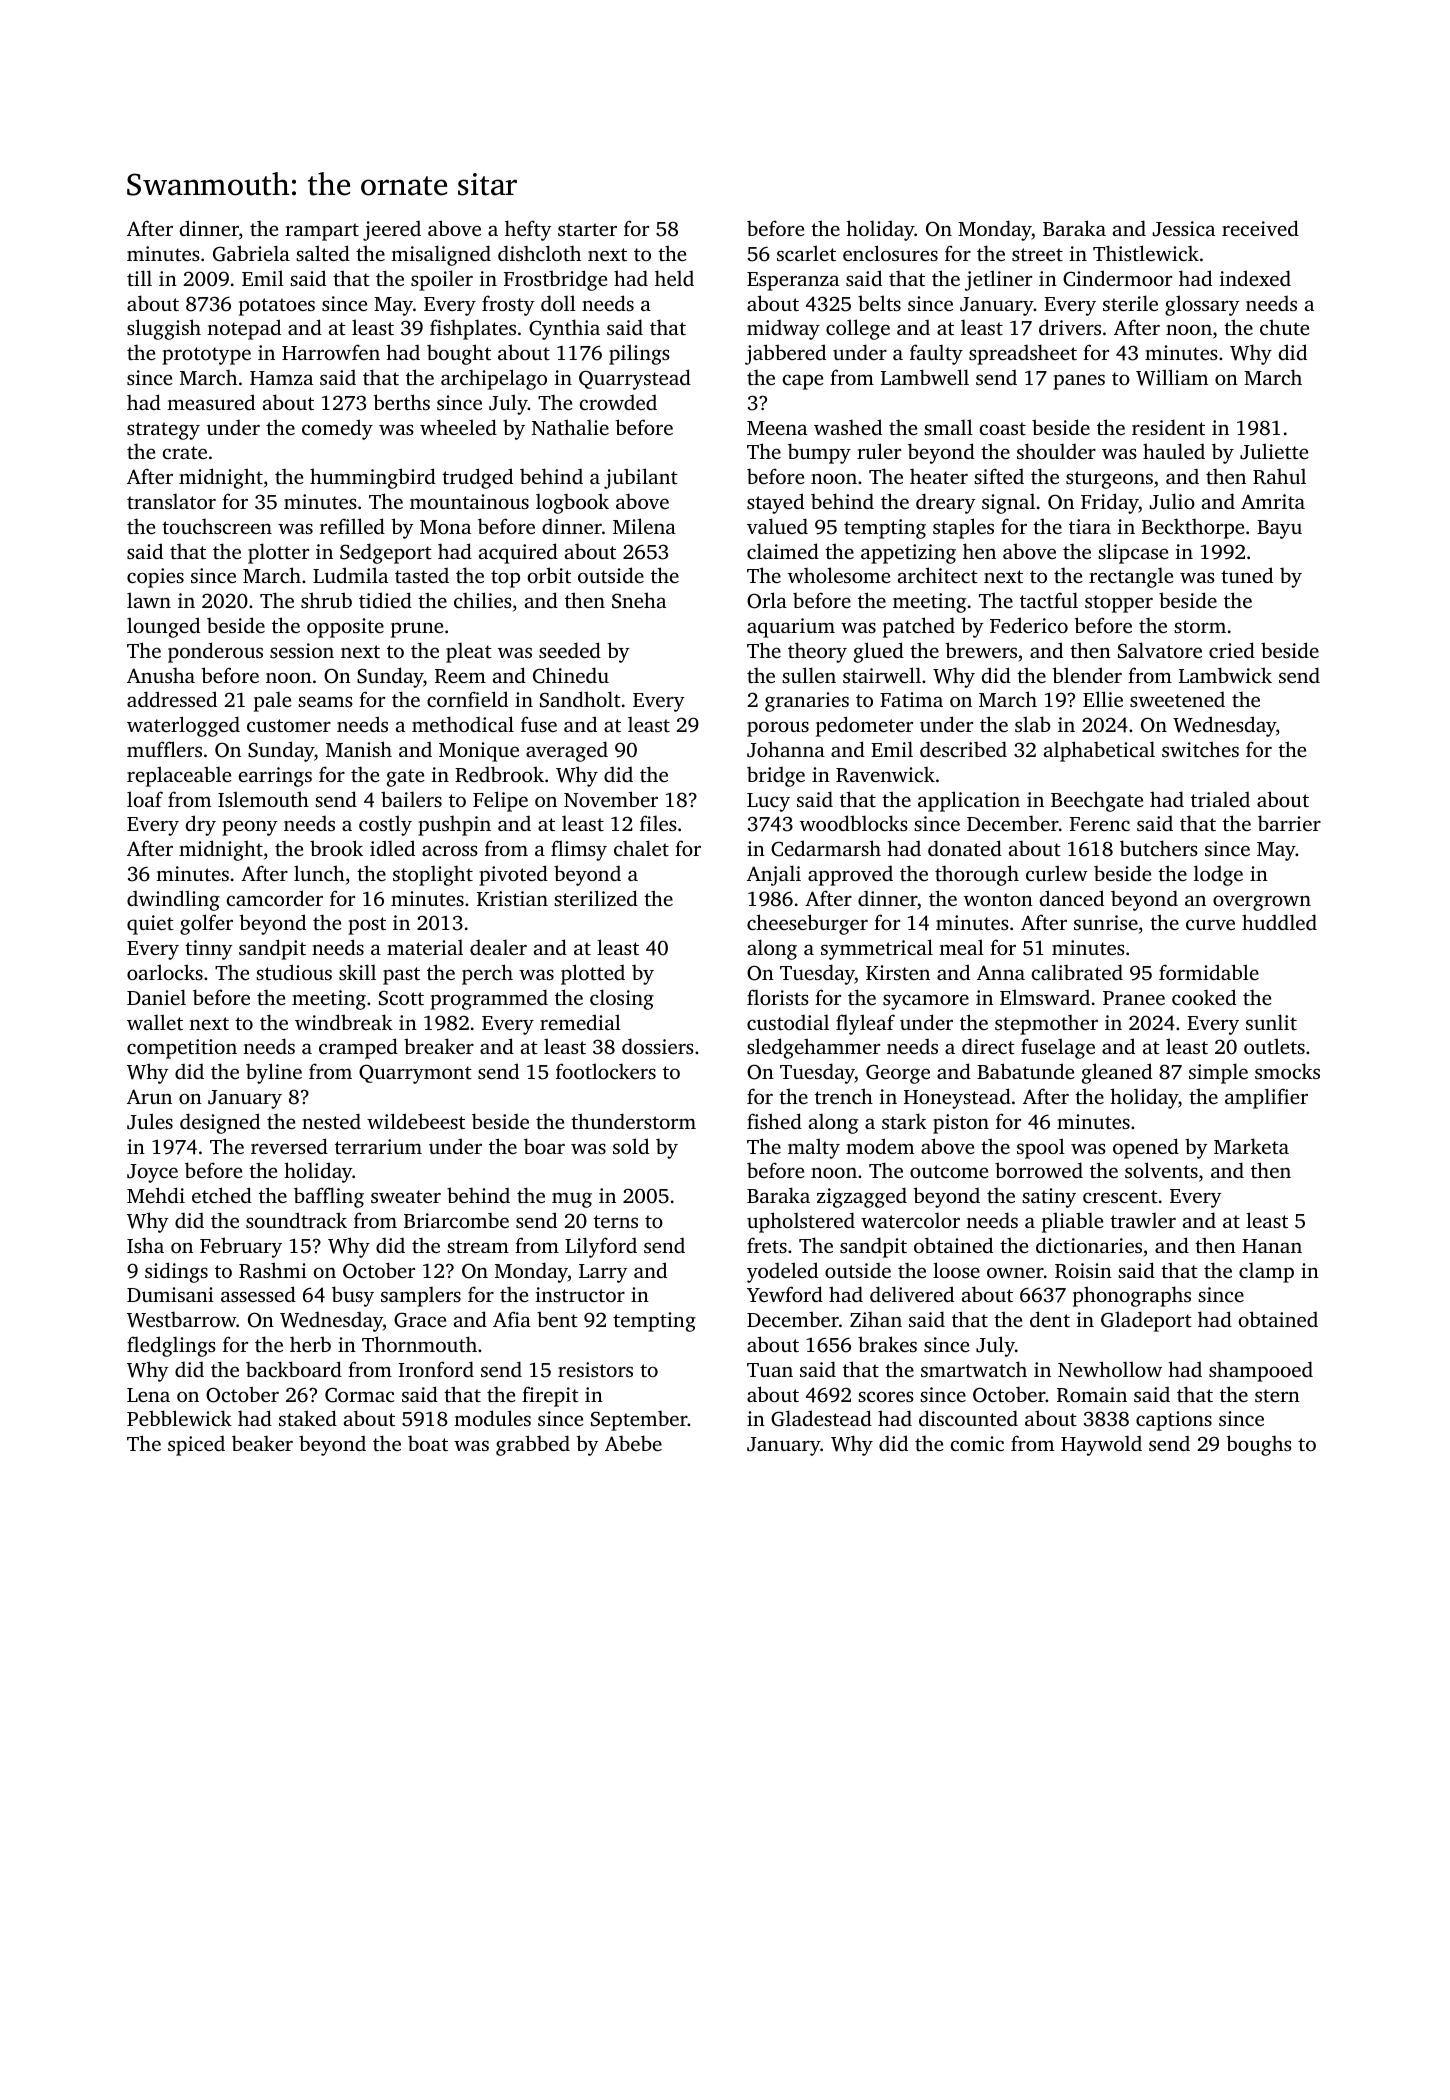 The image size is (1450, 2100). What do you see at coordinates (977, 1443) in the document?
I see `comic` at bounding box center [977, 1443].
